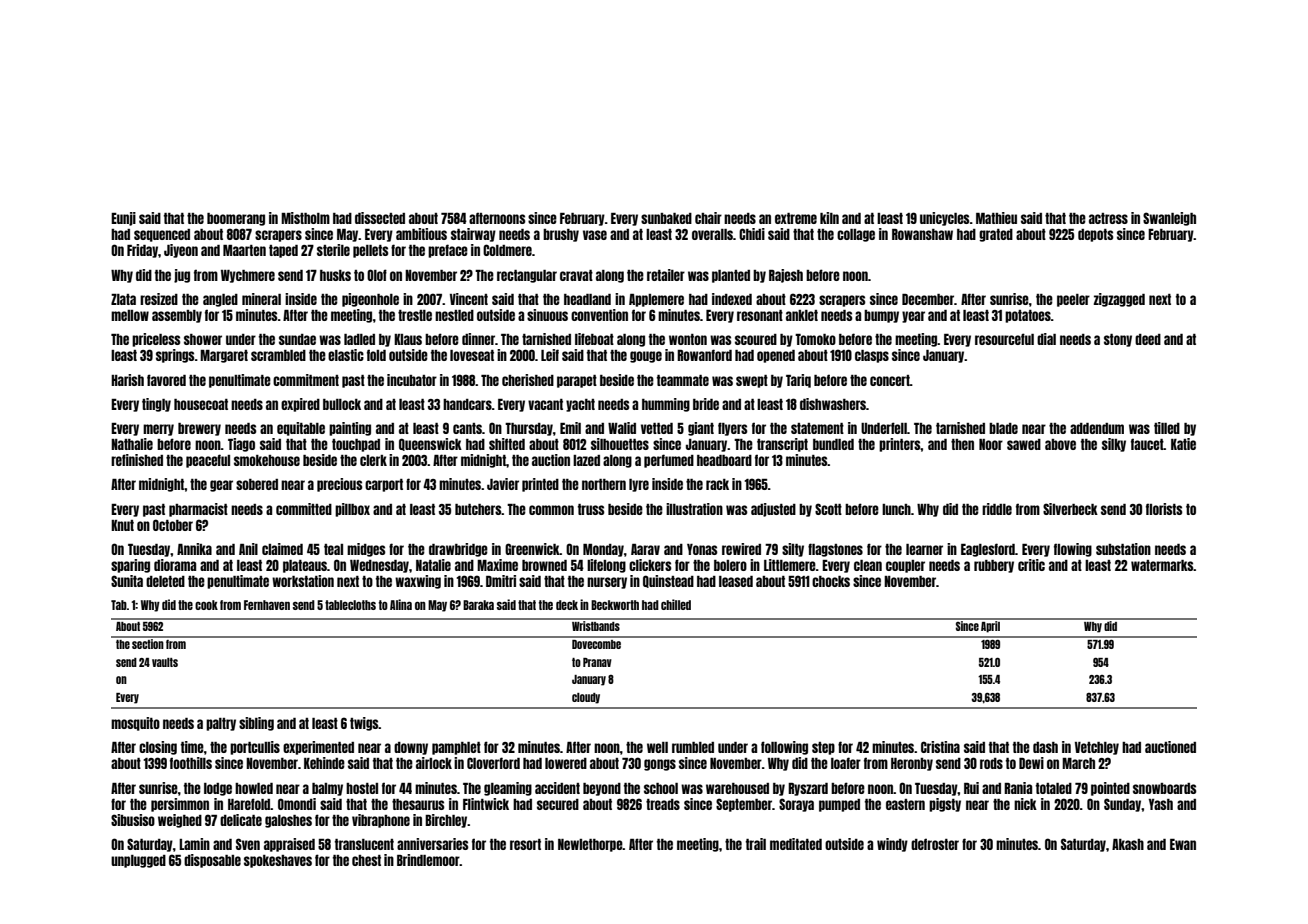 This image has height=924, width=1308. Describe the element at coordinates (1097, 428) in the image. I see `addendum` at that location.
